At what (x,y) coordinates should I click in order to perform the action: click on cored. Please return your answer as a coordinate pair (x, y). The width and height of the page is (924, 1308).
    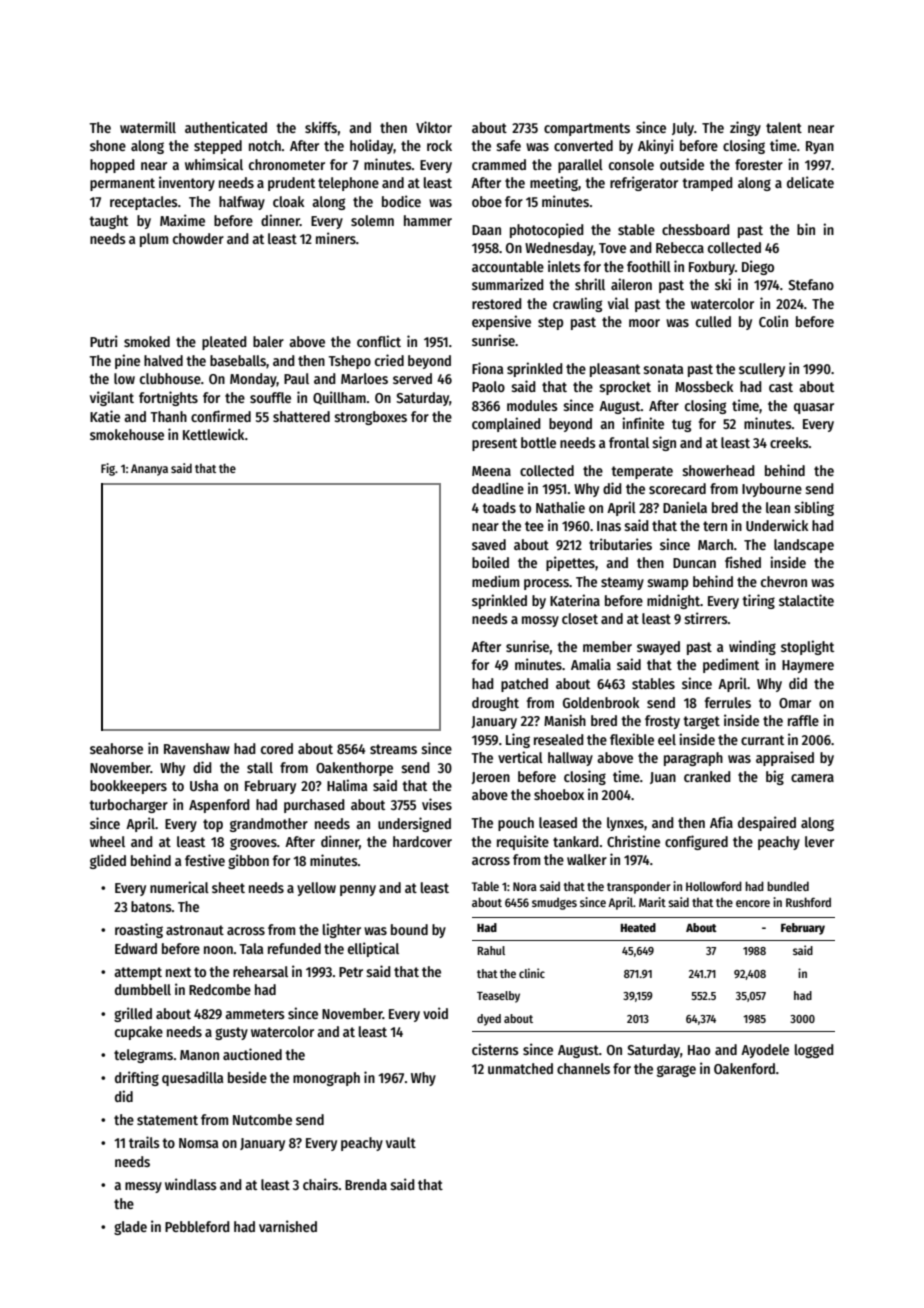
    Looking at the image, I should click on (277, 748).
